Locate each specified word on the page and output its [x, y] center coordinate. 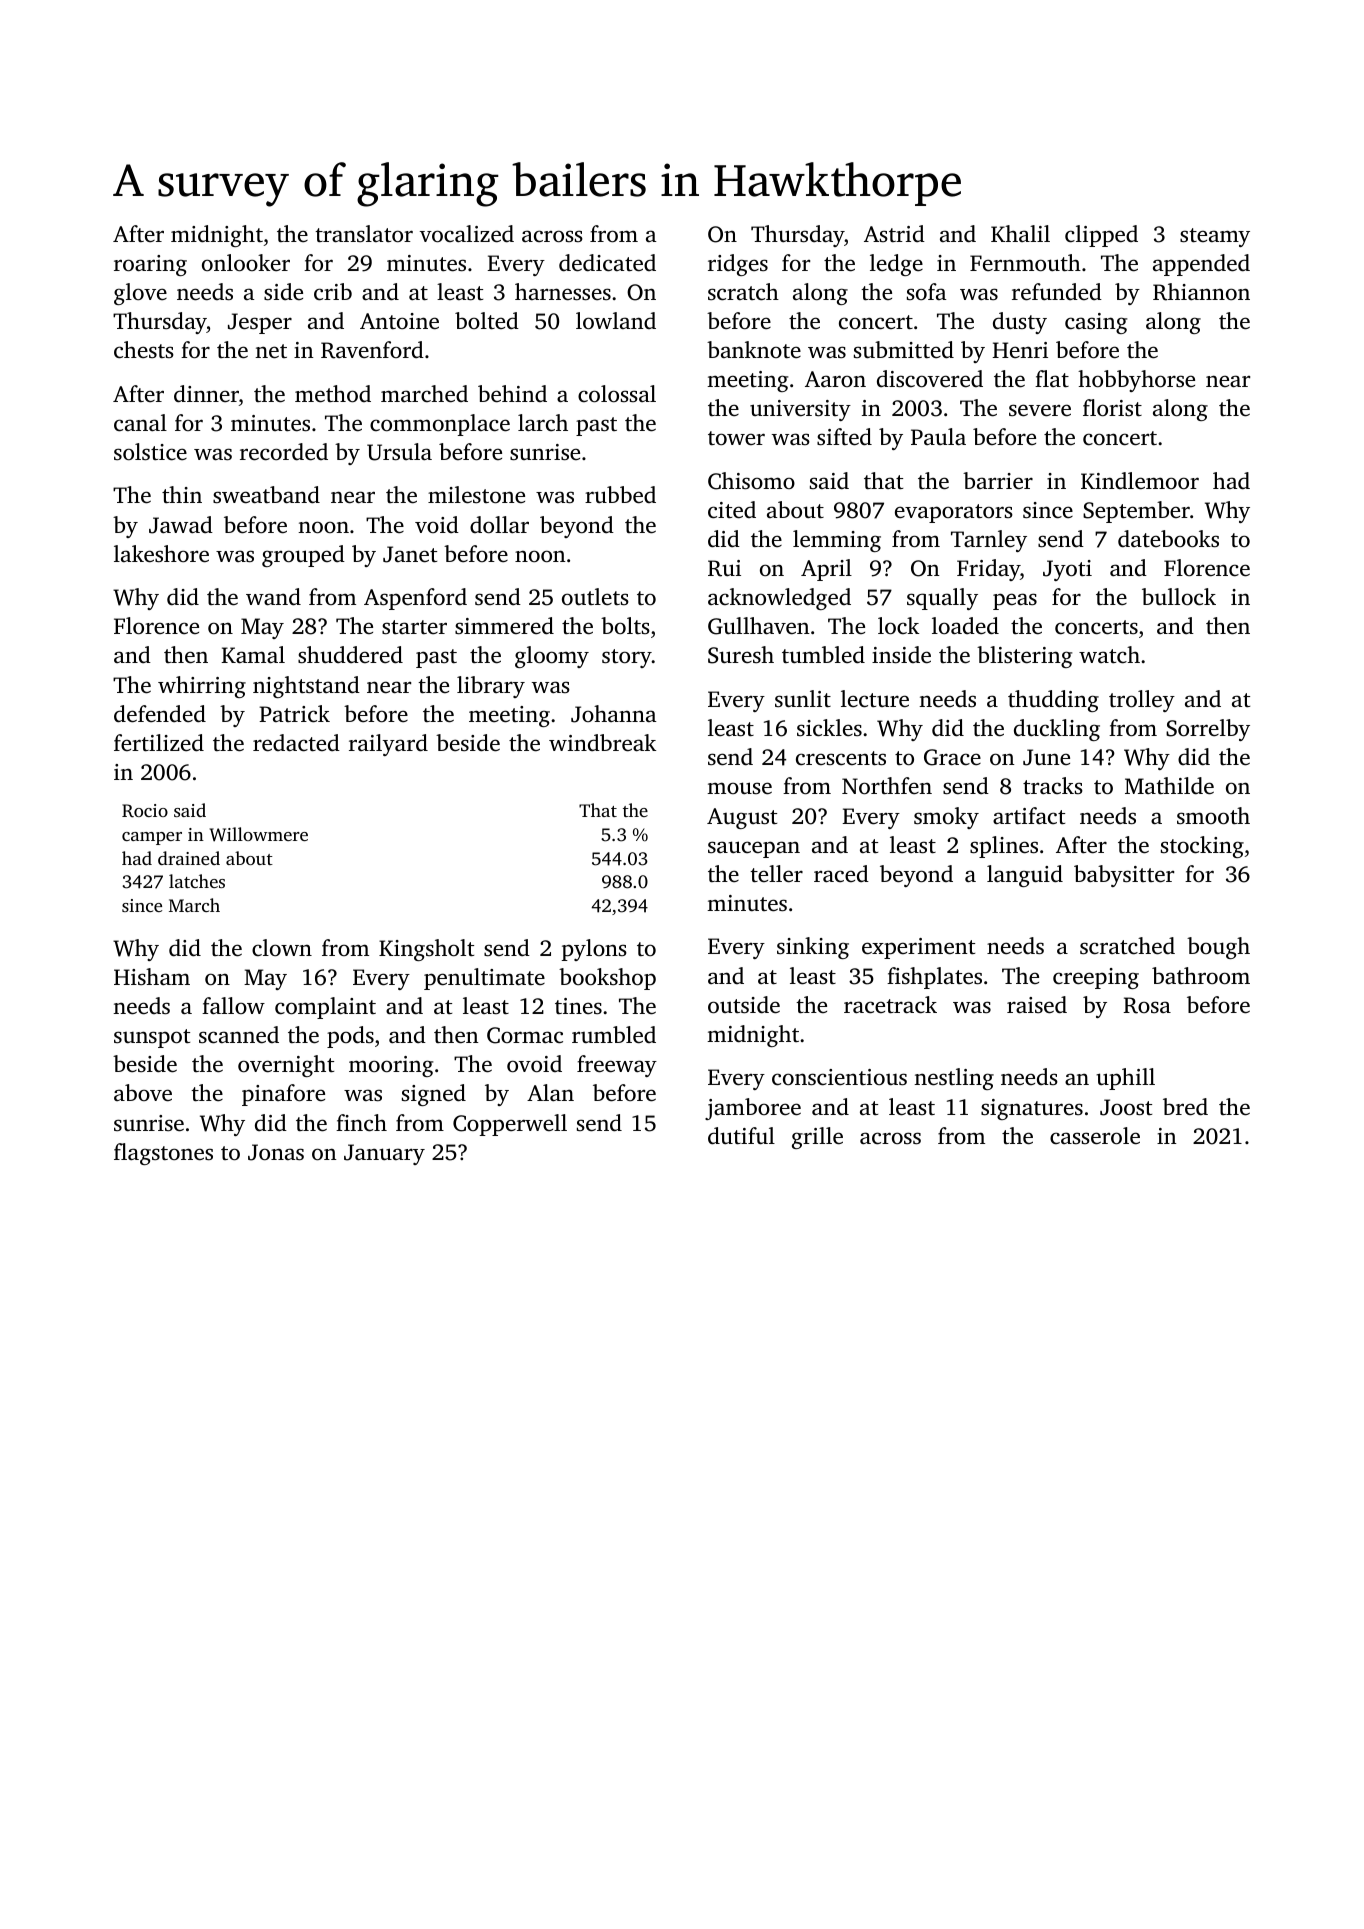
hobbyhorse [1136, 381]
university [800, 410]
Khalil [1020, 233]
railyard [388, 745]
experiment [918, 948]
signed [434, 1095]
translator [364, 233]
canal [140, 423]
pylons [594, 950]
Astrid [894, 233]
